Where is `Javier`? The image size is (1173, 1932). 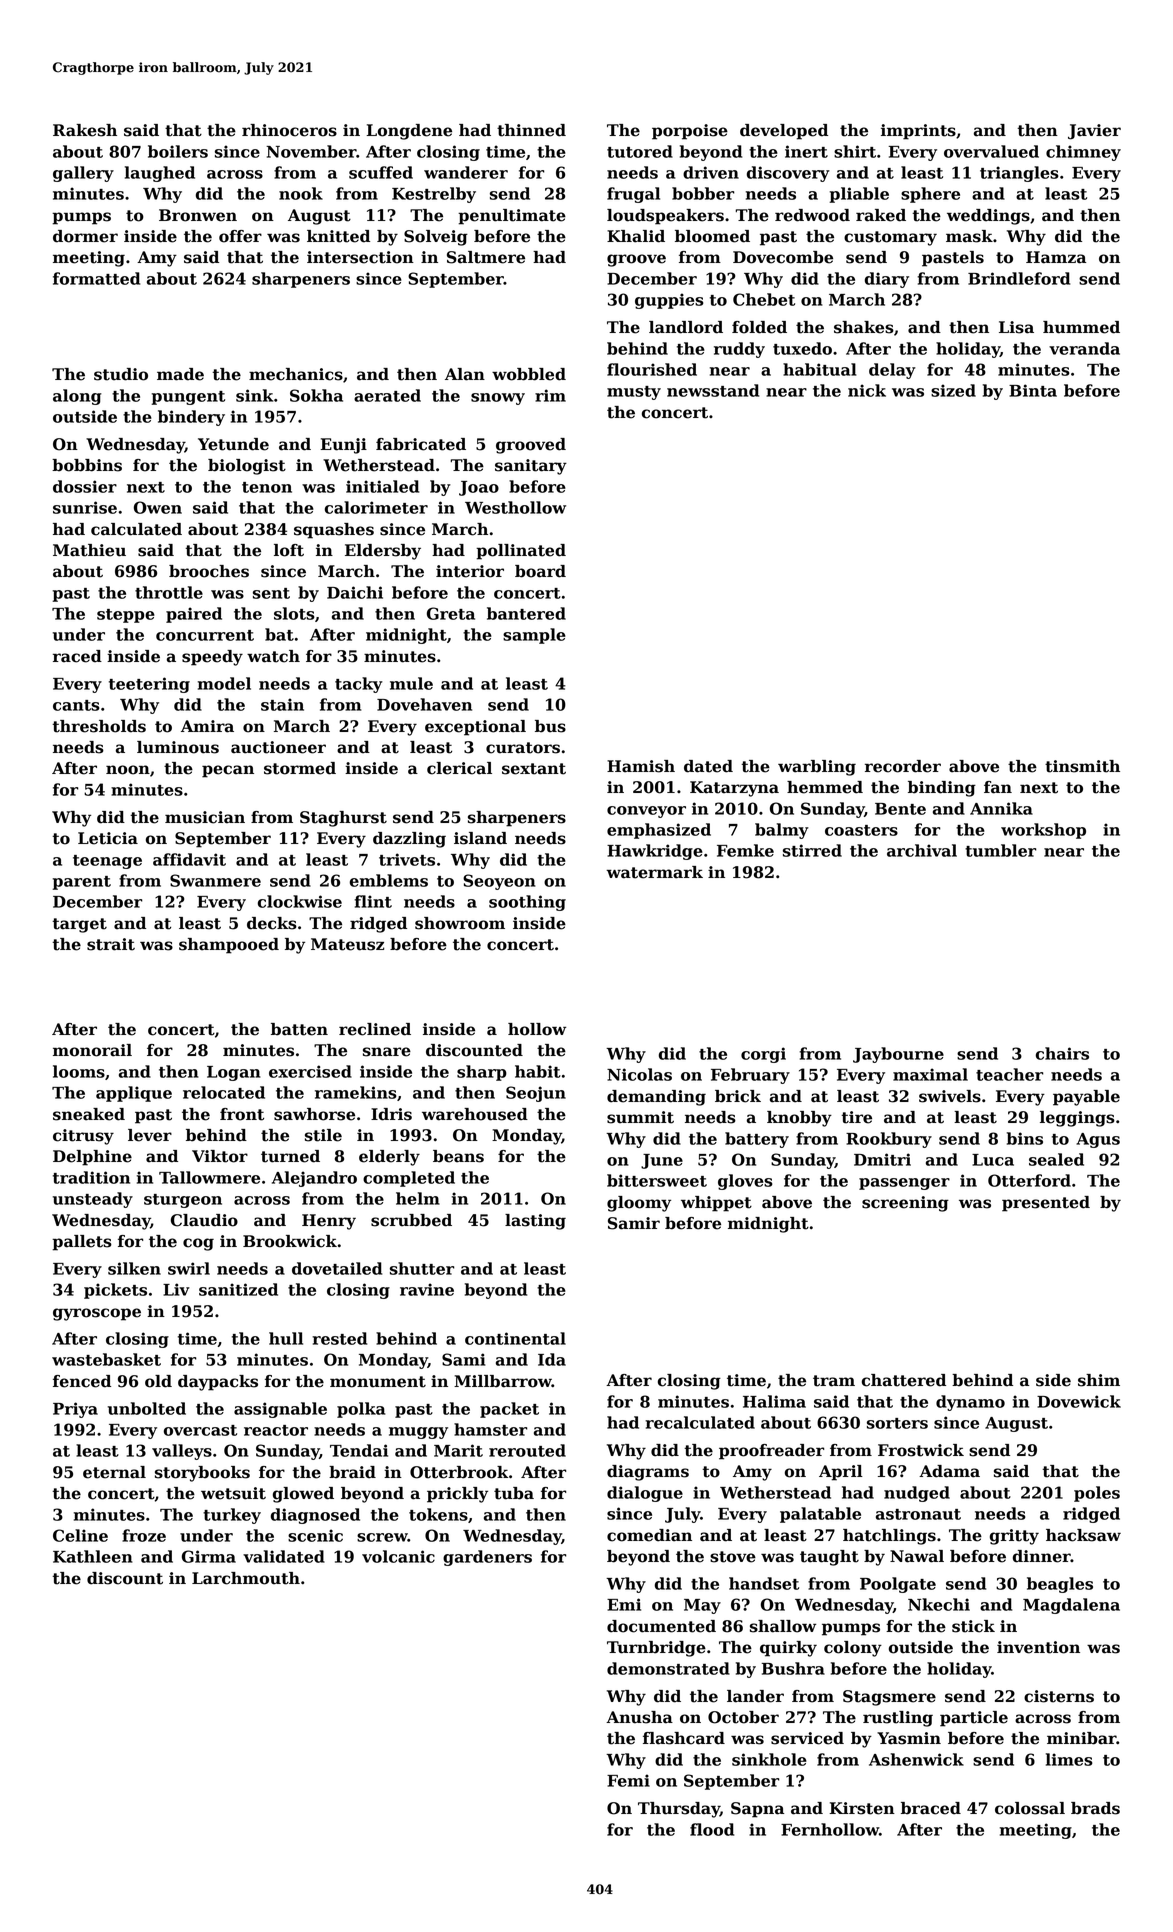
Javier is located at coordinates (1094, 132).
